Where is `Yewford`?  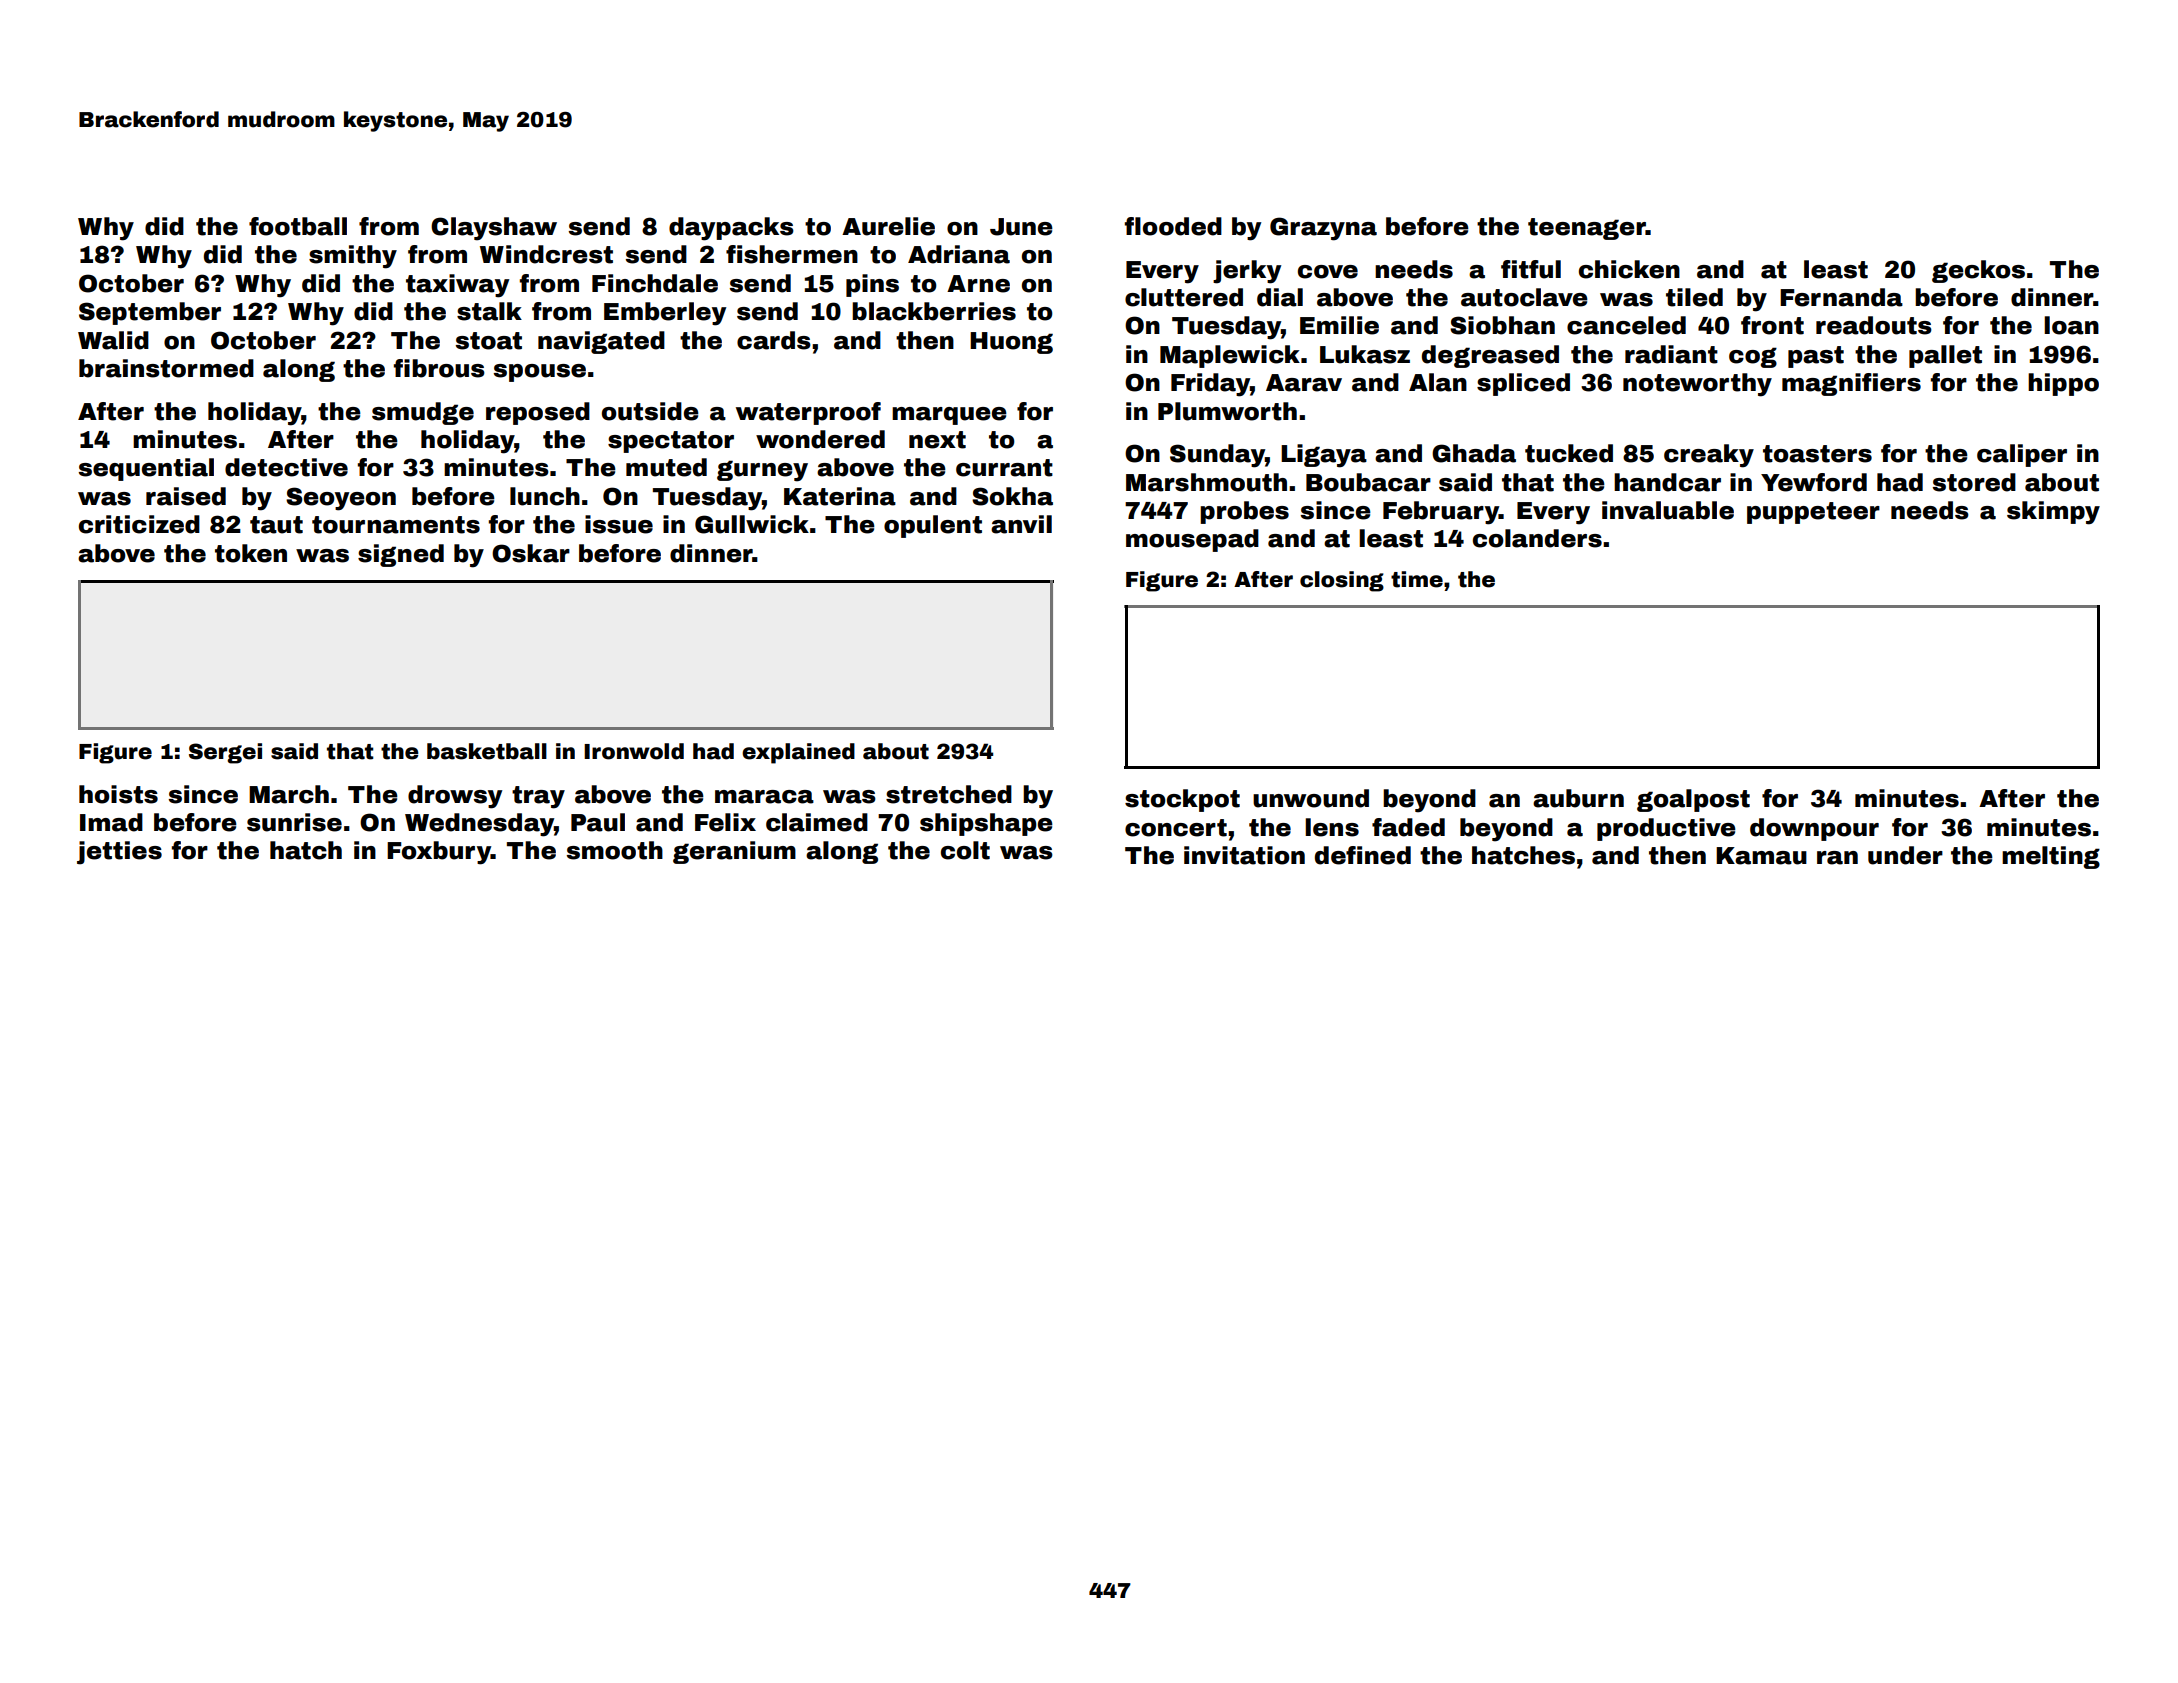 Yewford is located at coordinates (1814, 482).
